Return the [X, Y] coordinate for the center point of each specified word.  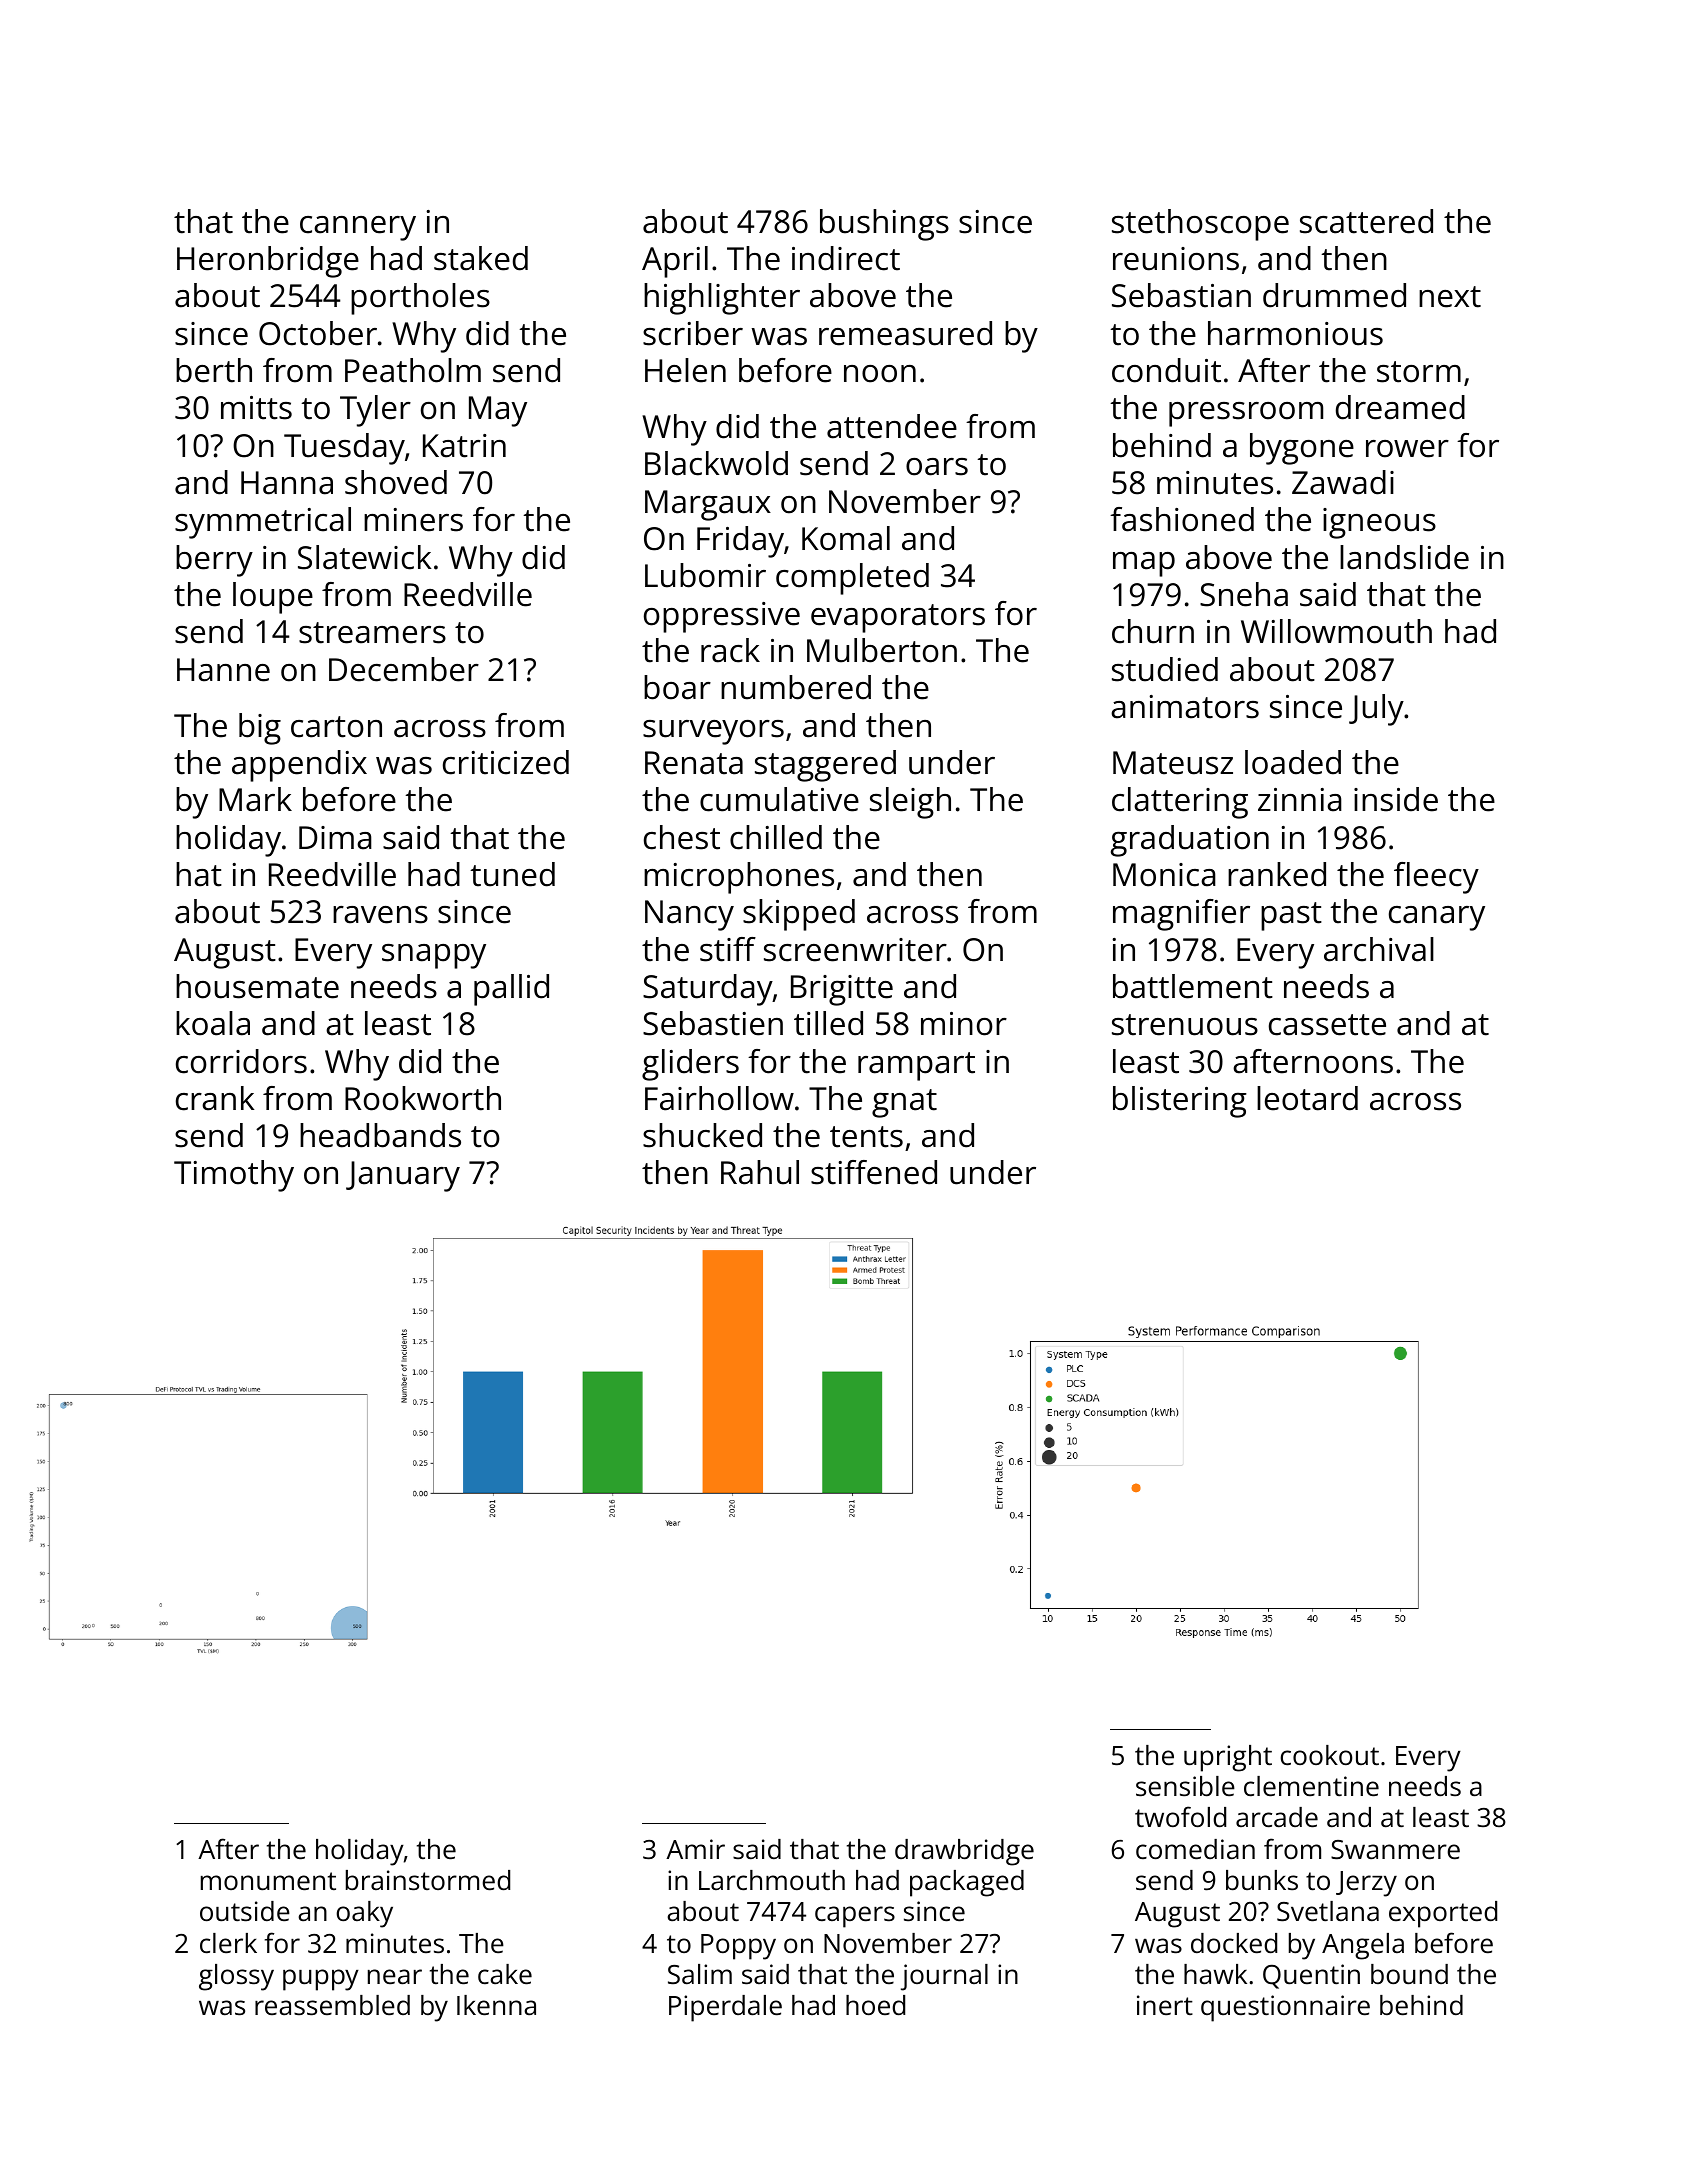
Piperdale [725, 2008]
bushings [884, 225]
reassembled [332, 2005]
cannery [358, 228]
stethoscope [1200, 225]
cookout [1330, 1755]
